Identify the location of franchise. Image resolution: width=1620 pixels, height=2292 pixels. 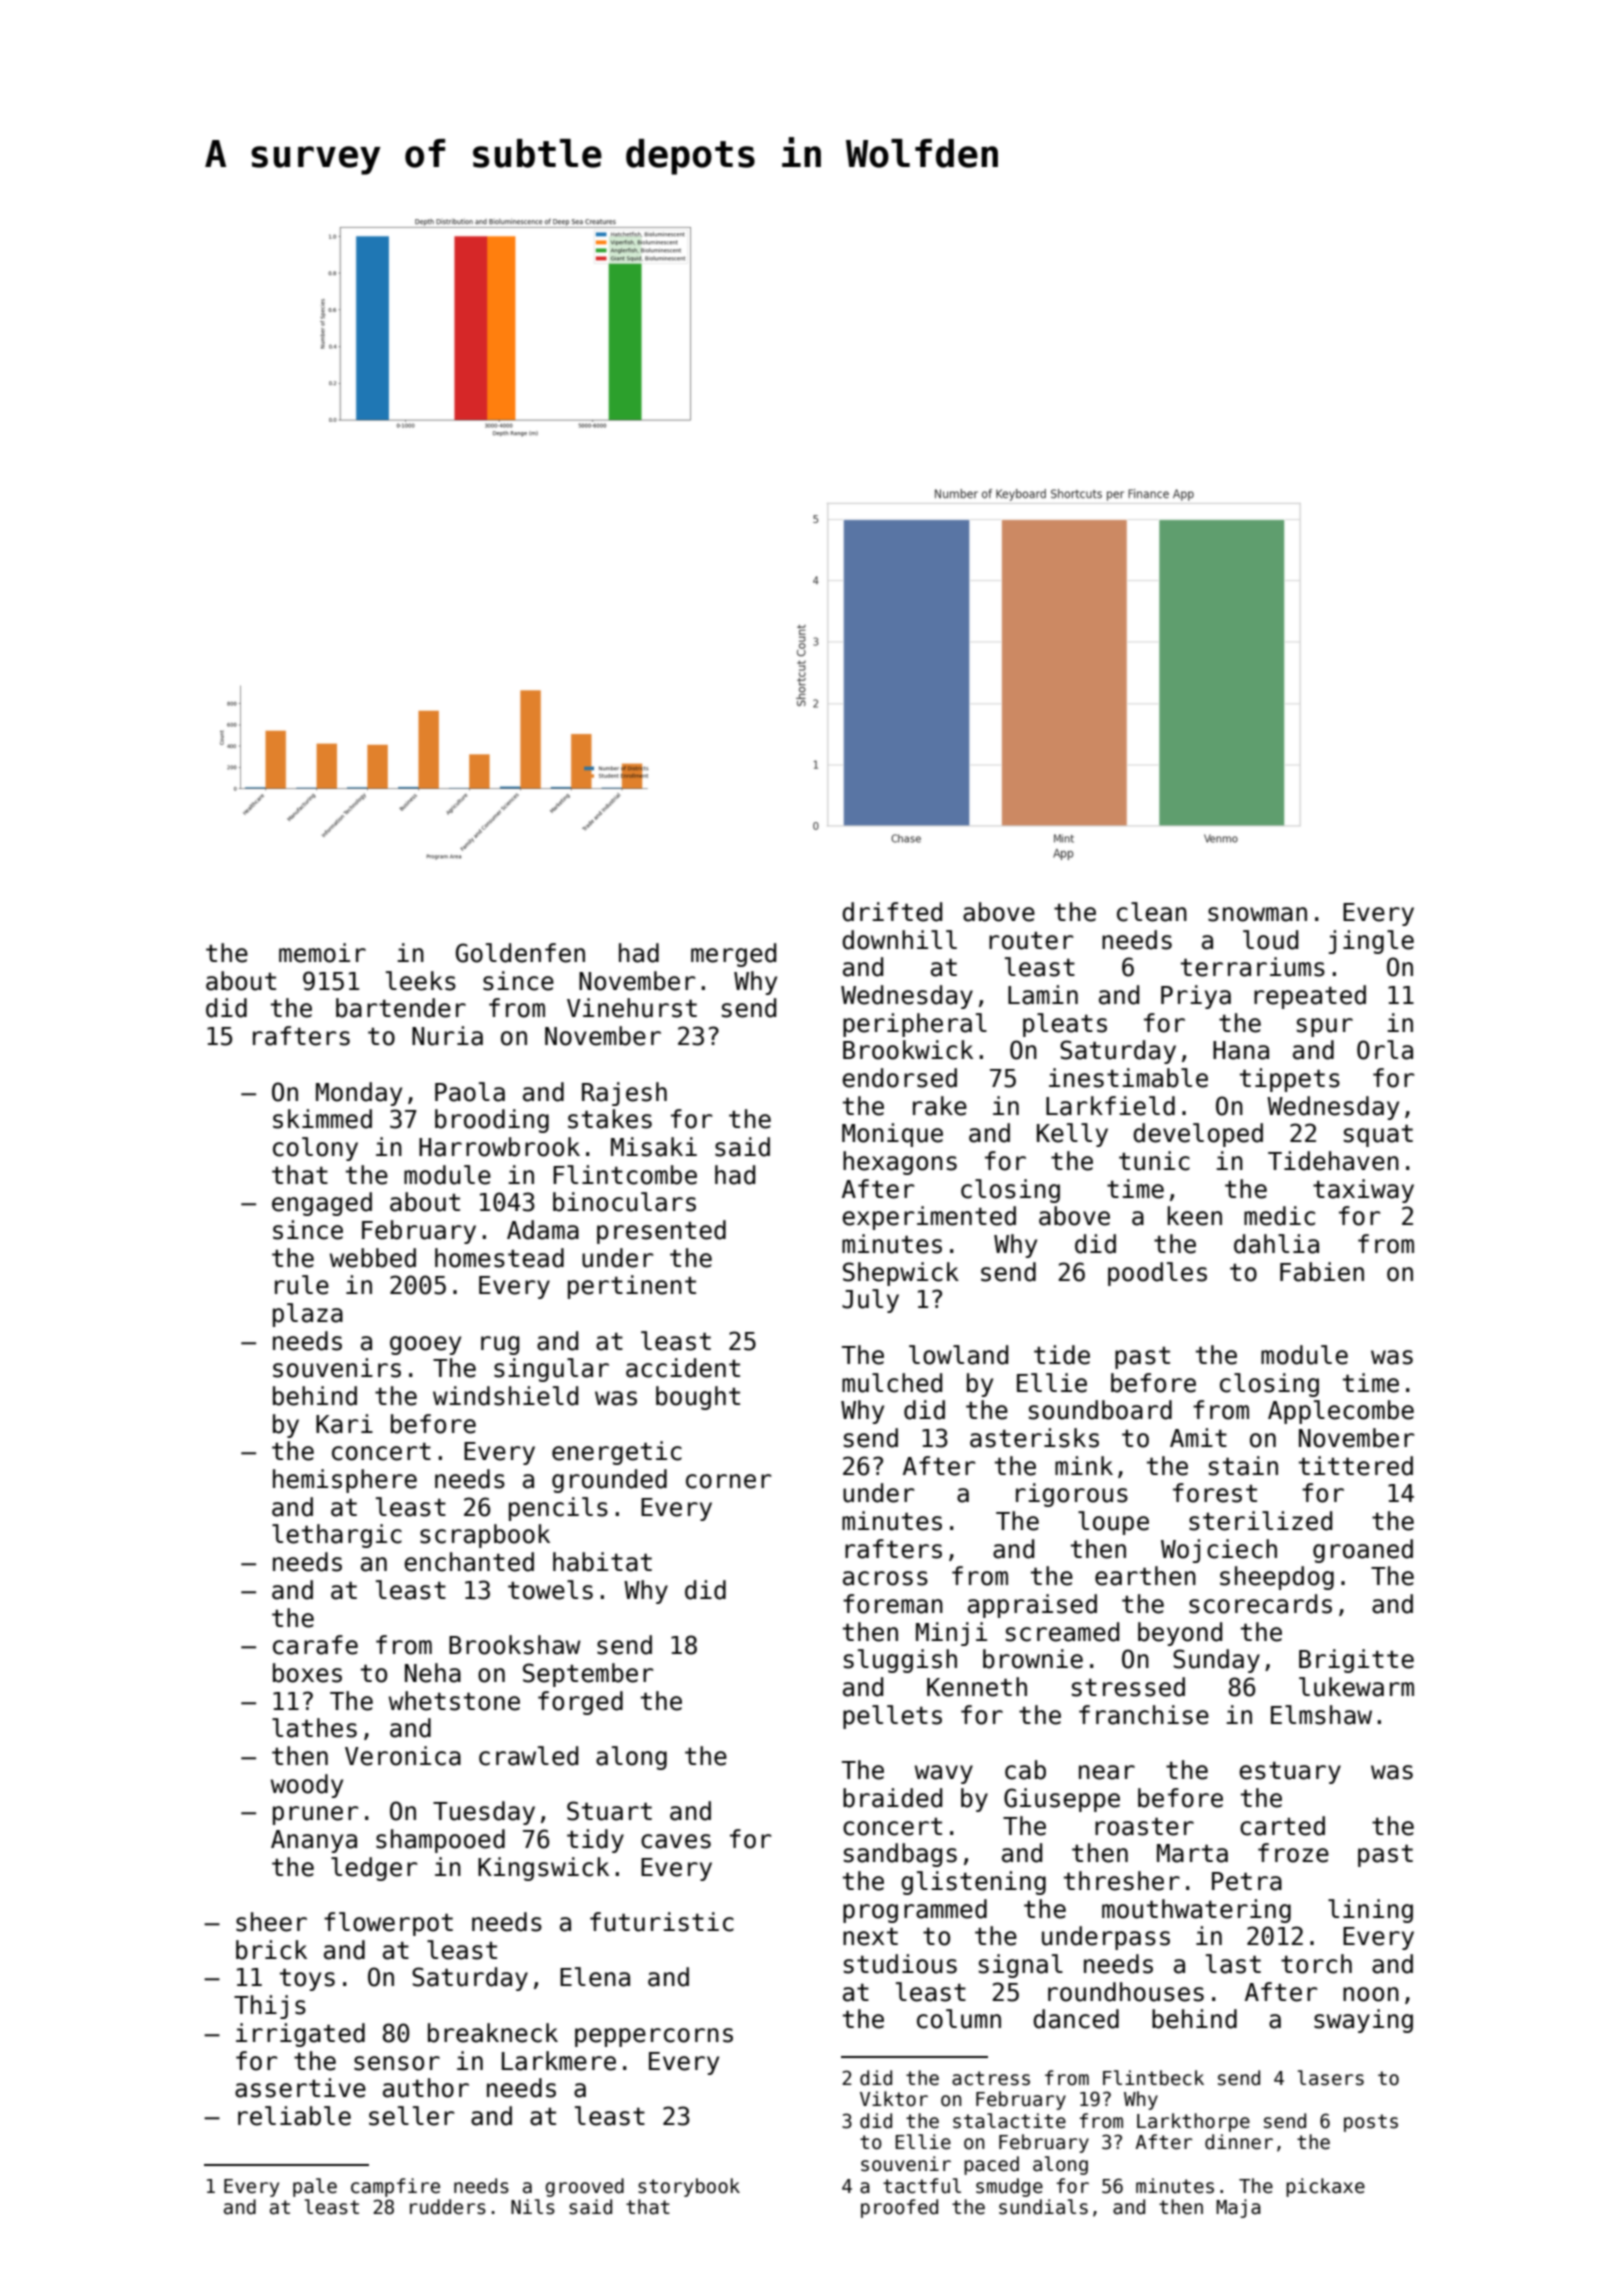
(1144, 1715).
